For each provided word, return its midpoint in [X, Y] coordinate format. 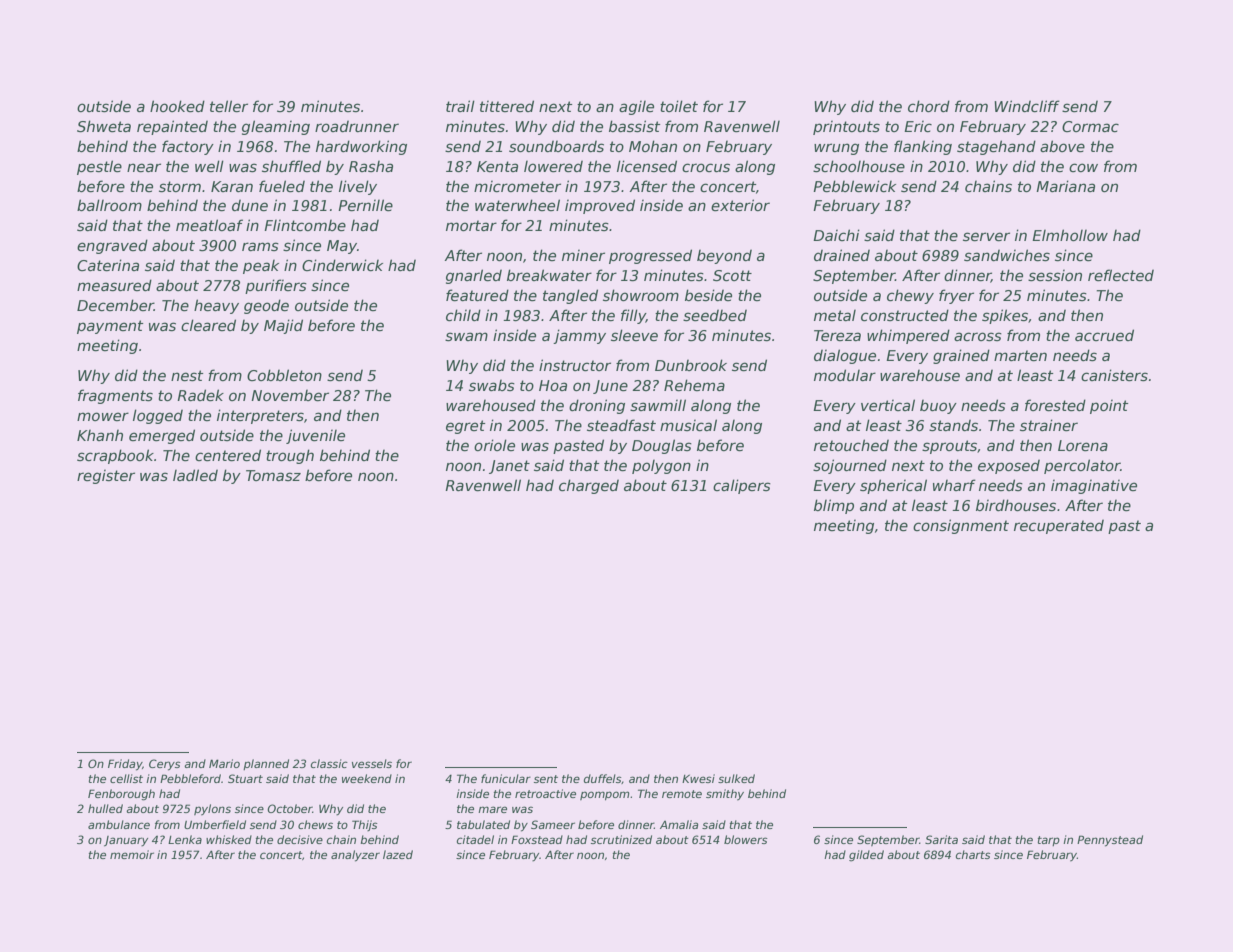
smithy [725, 795]
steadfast [621, 425]
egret [466, 427]
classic [329, 763]
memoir [132, 854]
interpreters [260, 416]
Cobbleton [284, 375]
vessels [372, 763]
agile [636, 108]
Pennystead [1110, 841]
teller [229, 106]
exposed [1009, 466]
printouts [846, 128]
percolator [1082, 466]
